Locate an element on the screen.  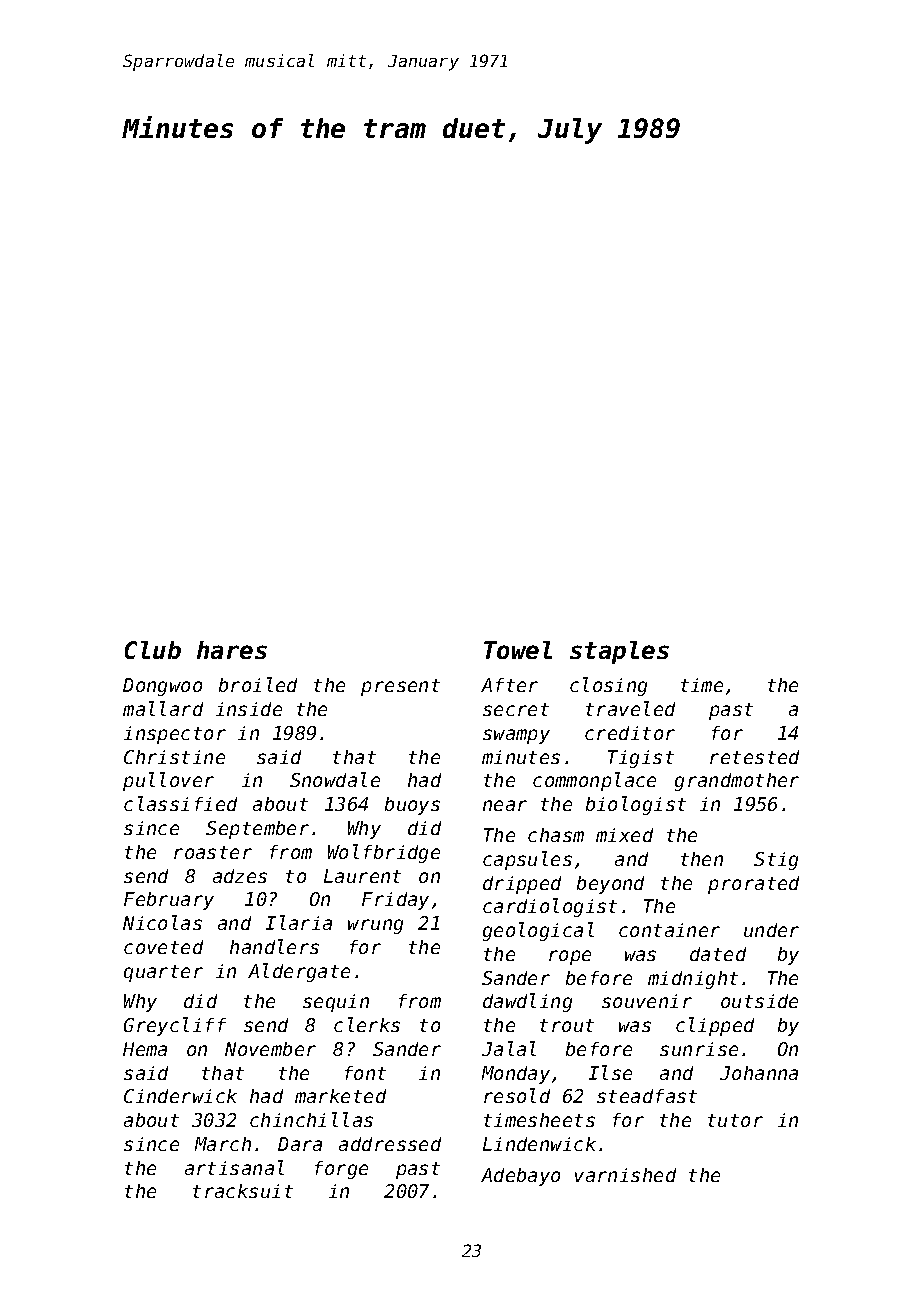
Christine is located at coordinates (174, 757).
